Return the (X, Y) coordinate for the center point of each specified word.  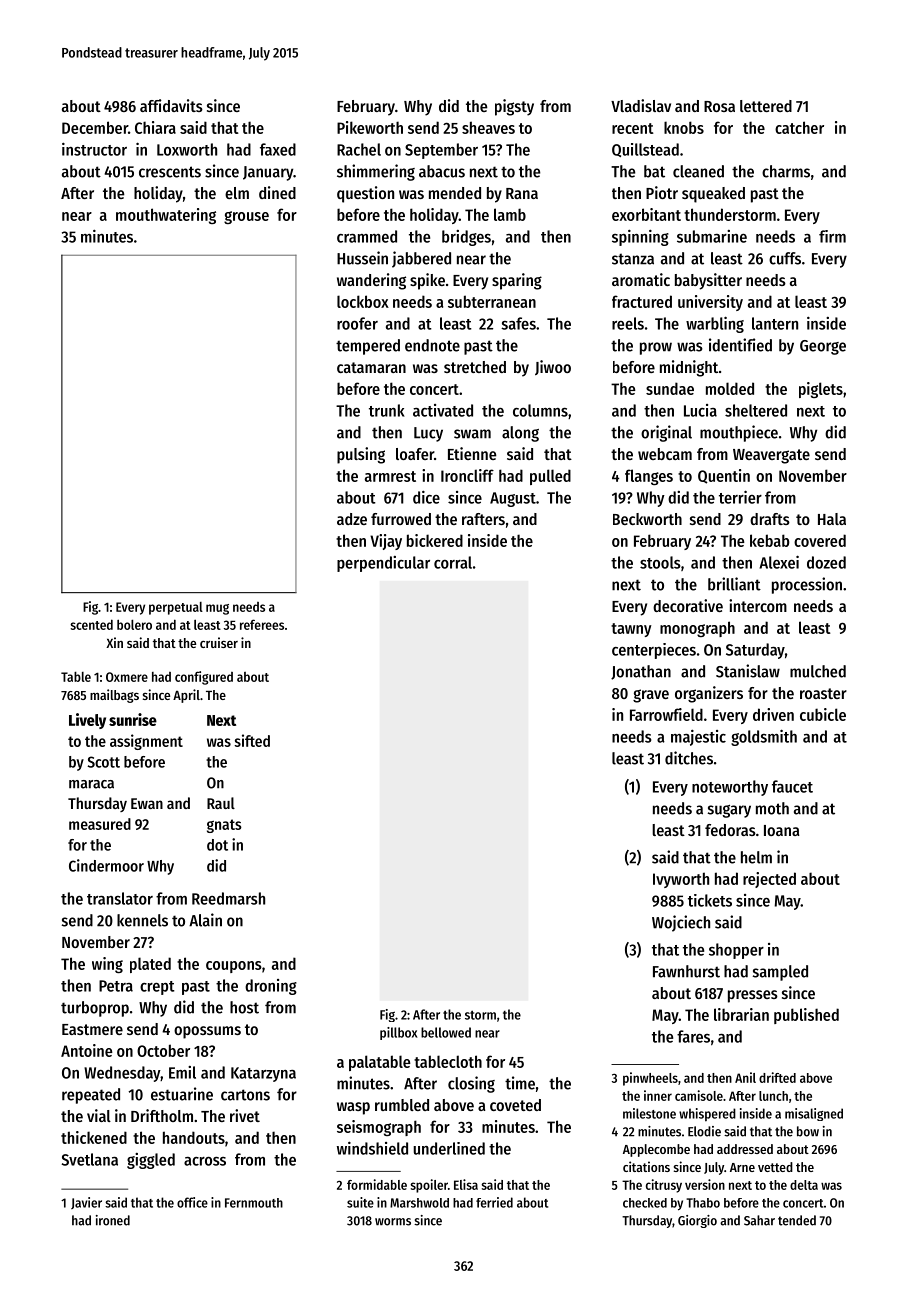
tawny (631, 630)
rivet (245, 1115)
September (441, 151)
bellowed (446, 1032)
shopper (736, 951)
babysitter (708, 281)
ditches (689, 758)
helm (756, 857)
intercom (758, 605)
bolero (134, 624)
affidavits (171, 105)
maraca (91, 784)
